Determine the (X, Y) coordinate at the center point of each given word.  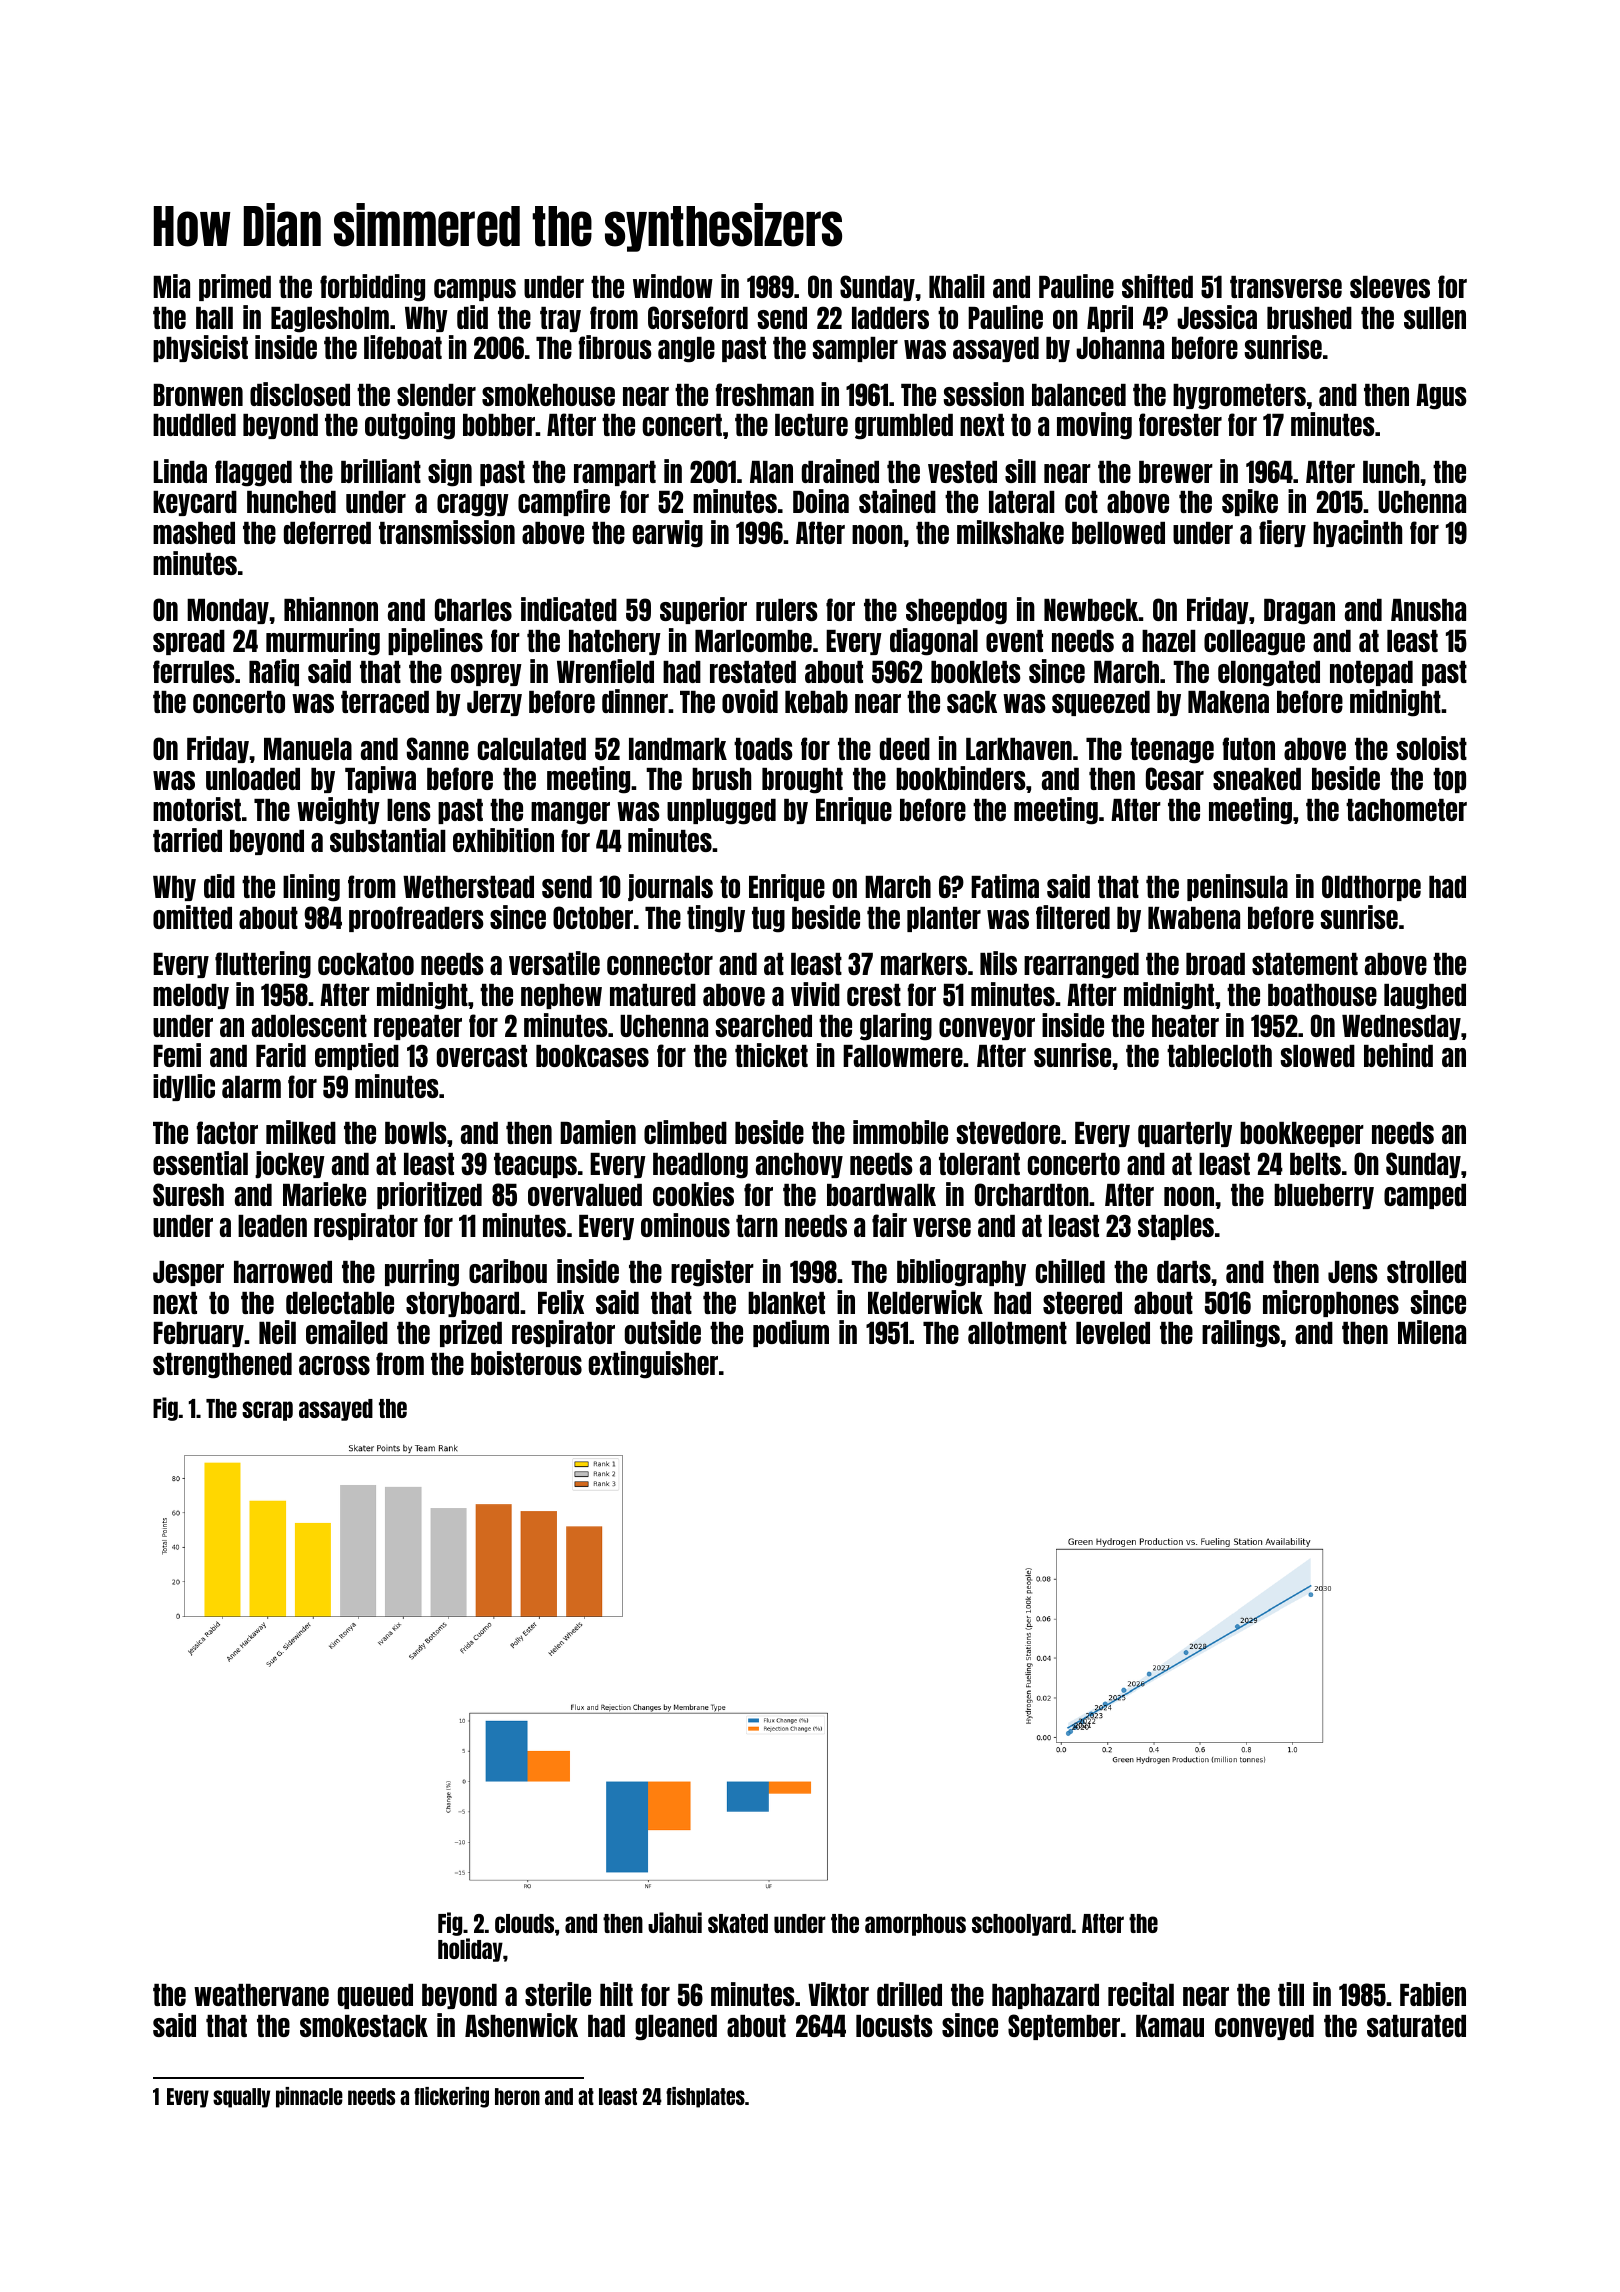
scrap (267, 1411)
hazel (1169, 641)
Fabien (1433, 1994)
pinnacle (309, 2097)
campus (475, 290)
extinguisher (653, 1365)
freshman (765, 394)
